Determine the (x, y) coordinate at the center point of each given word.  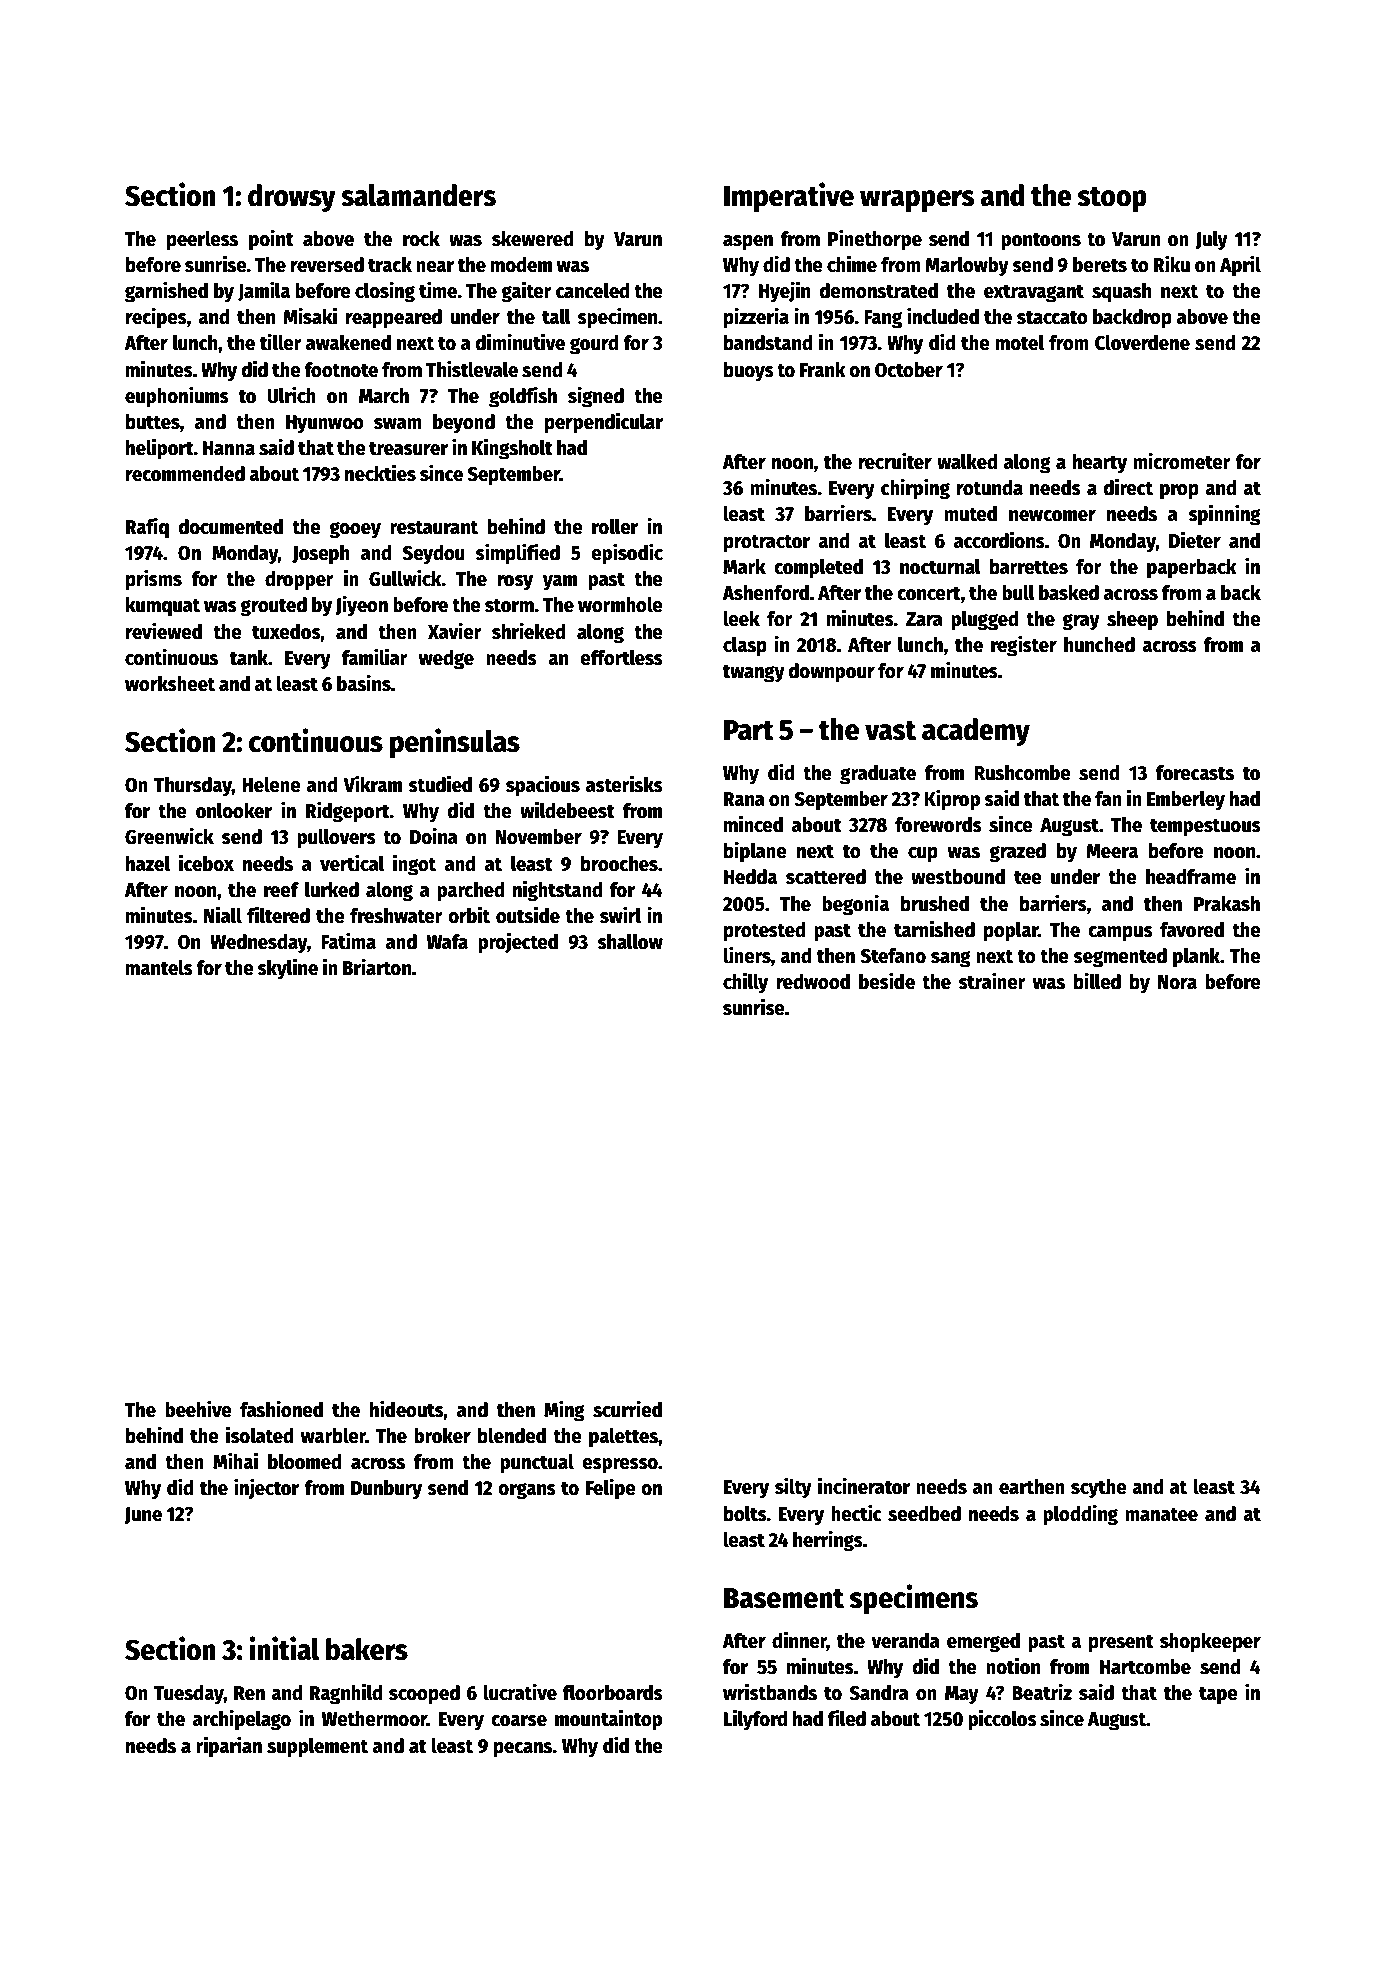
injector (266, 1488)
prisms (154, 580)
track (390, 265)
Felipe (611, 1489)
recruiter (895, 461)
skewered (532, 239)
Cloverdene (1142, 342)
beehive (198, 1409)
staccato (1052, 317)
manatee (1161, 1514)
